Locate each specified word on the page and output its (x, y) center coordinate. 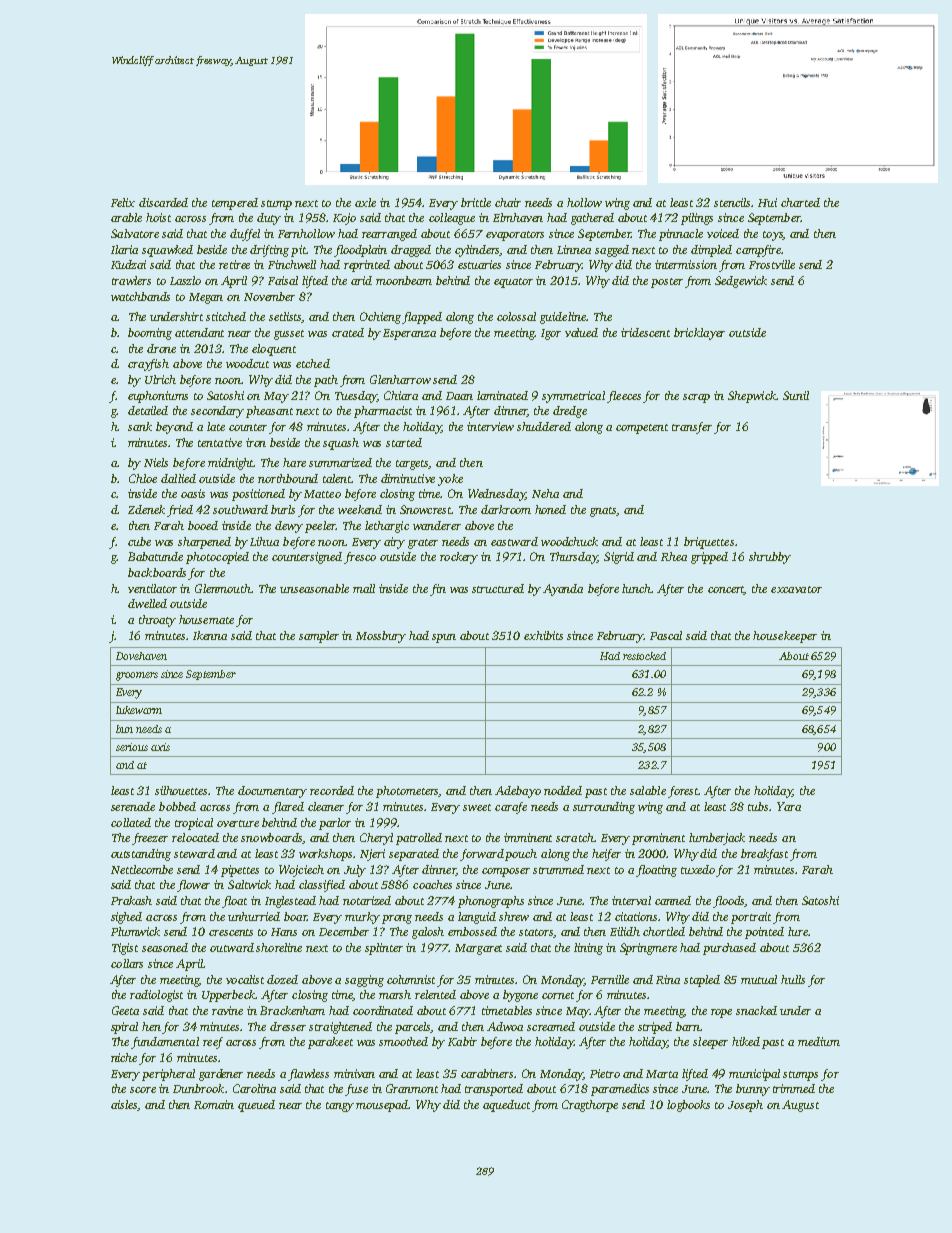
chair (508, 202)
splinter (384, 949)
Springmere (648, 949)
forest (683, 792)
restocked (644, 656)
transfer (692, 428)
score (143, 1090)
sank (140, 426)
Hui (767, 202)
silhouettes (182, 790)
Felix (123, 202)
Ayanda (563, 590)
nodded (563, 790)
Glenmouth (223, 588)
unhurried (254, 916)
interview (490, 426)
